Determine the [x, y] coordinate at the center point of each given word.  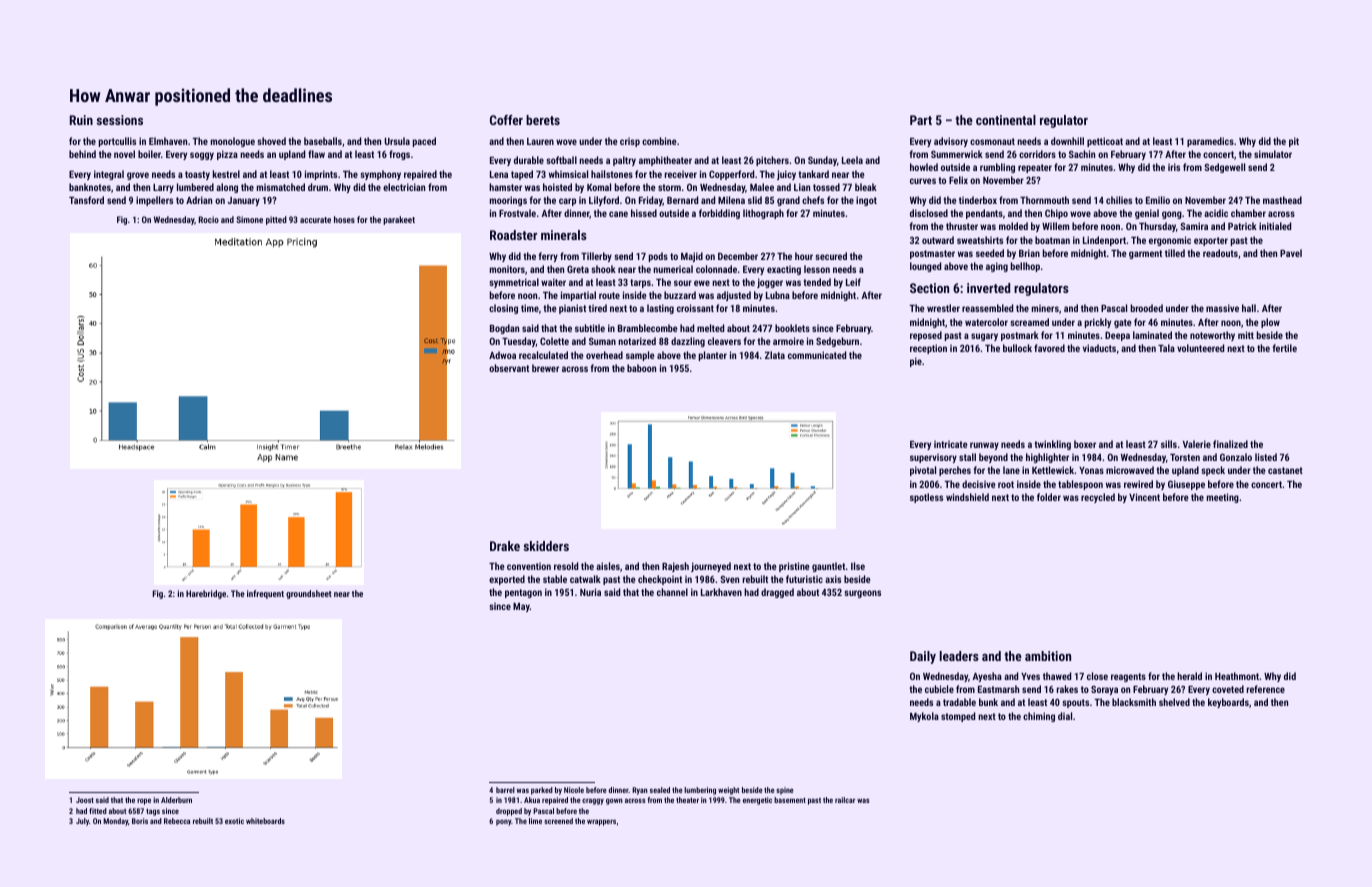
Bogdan [504, 329]
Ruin [81, 120]
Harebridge [206, 594]
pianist [572, 309]
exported [507, 580]
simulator [1273, 154]
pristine [794, 567]
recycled [1098, 498]
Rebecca [177, 821]
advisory [951, 142]
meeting [1223, 498]
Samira [1194, 226]
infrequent [265, 594]
